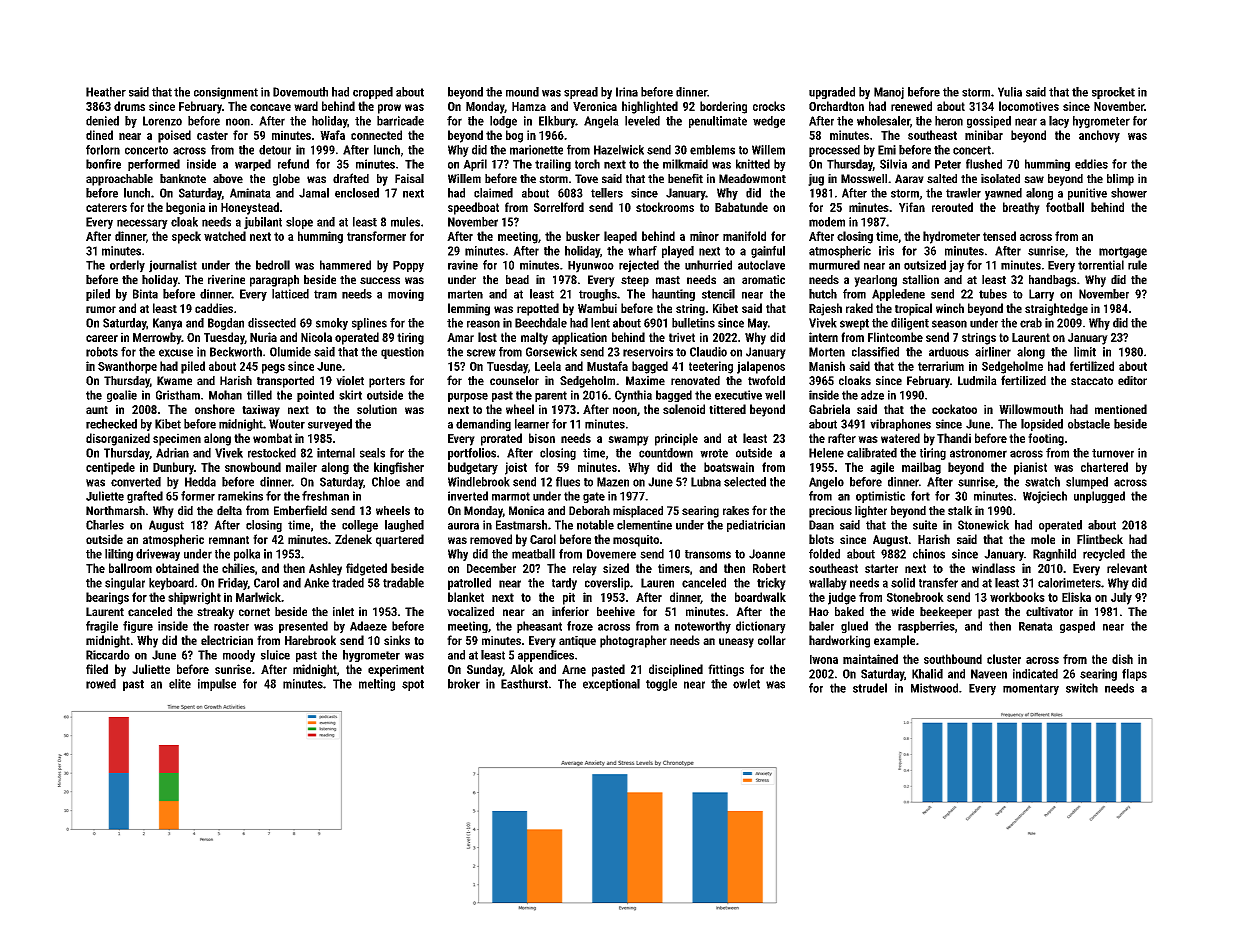 The image size is (1233, 952). What do you see at coordinates (464, 684) in the screenshot?
I see `broker` at bounding box center [464, 684].
